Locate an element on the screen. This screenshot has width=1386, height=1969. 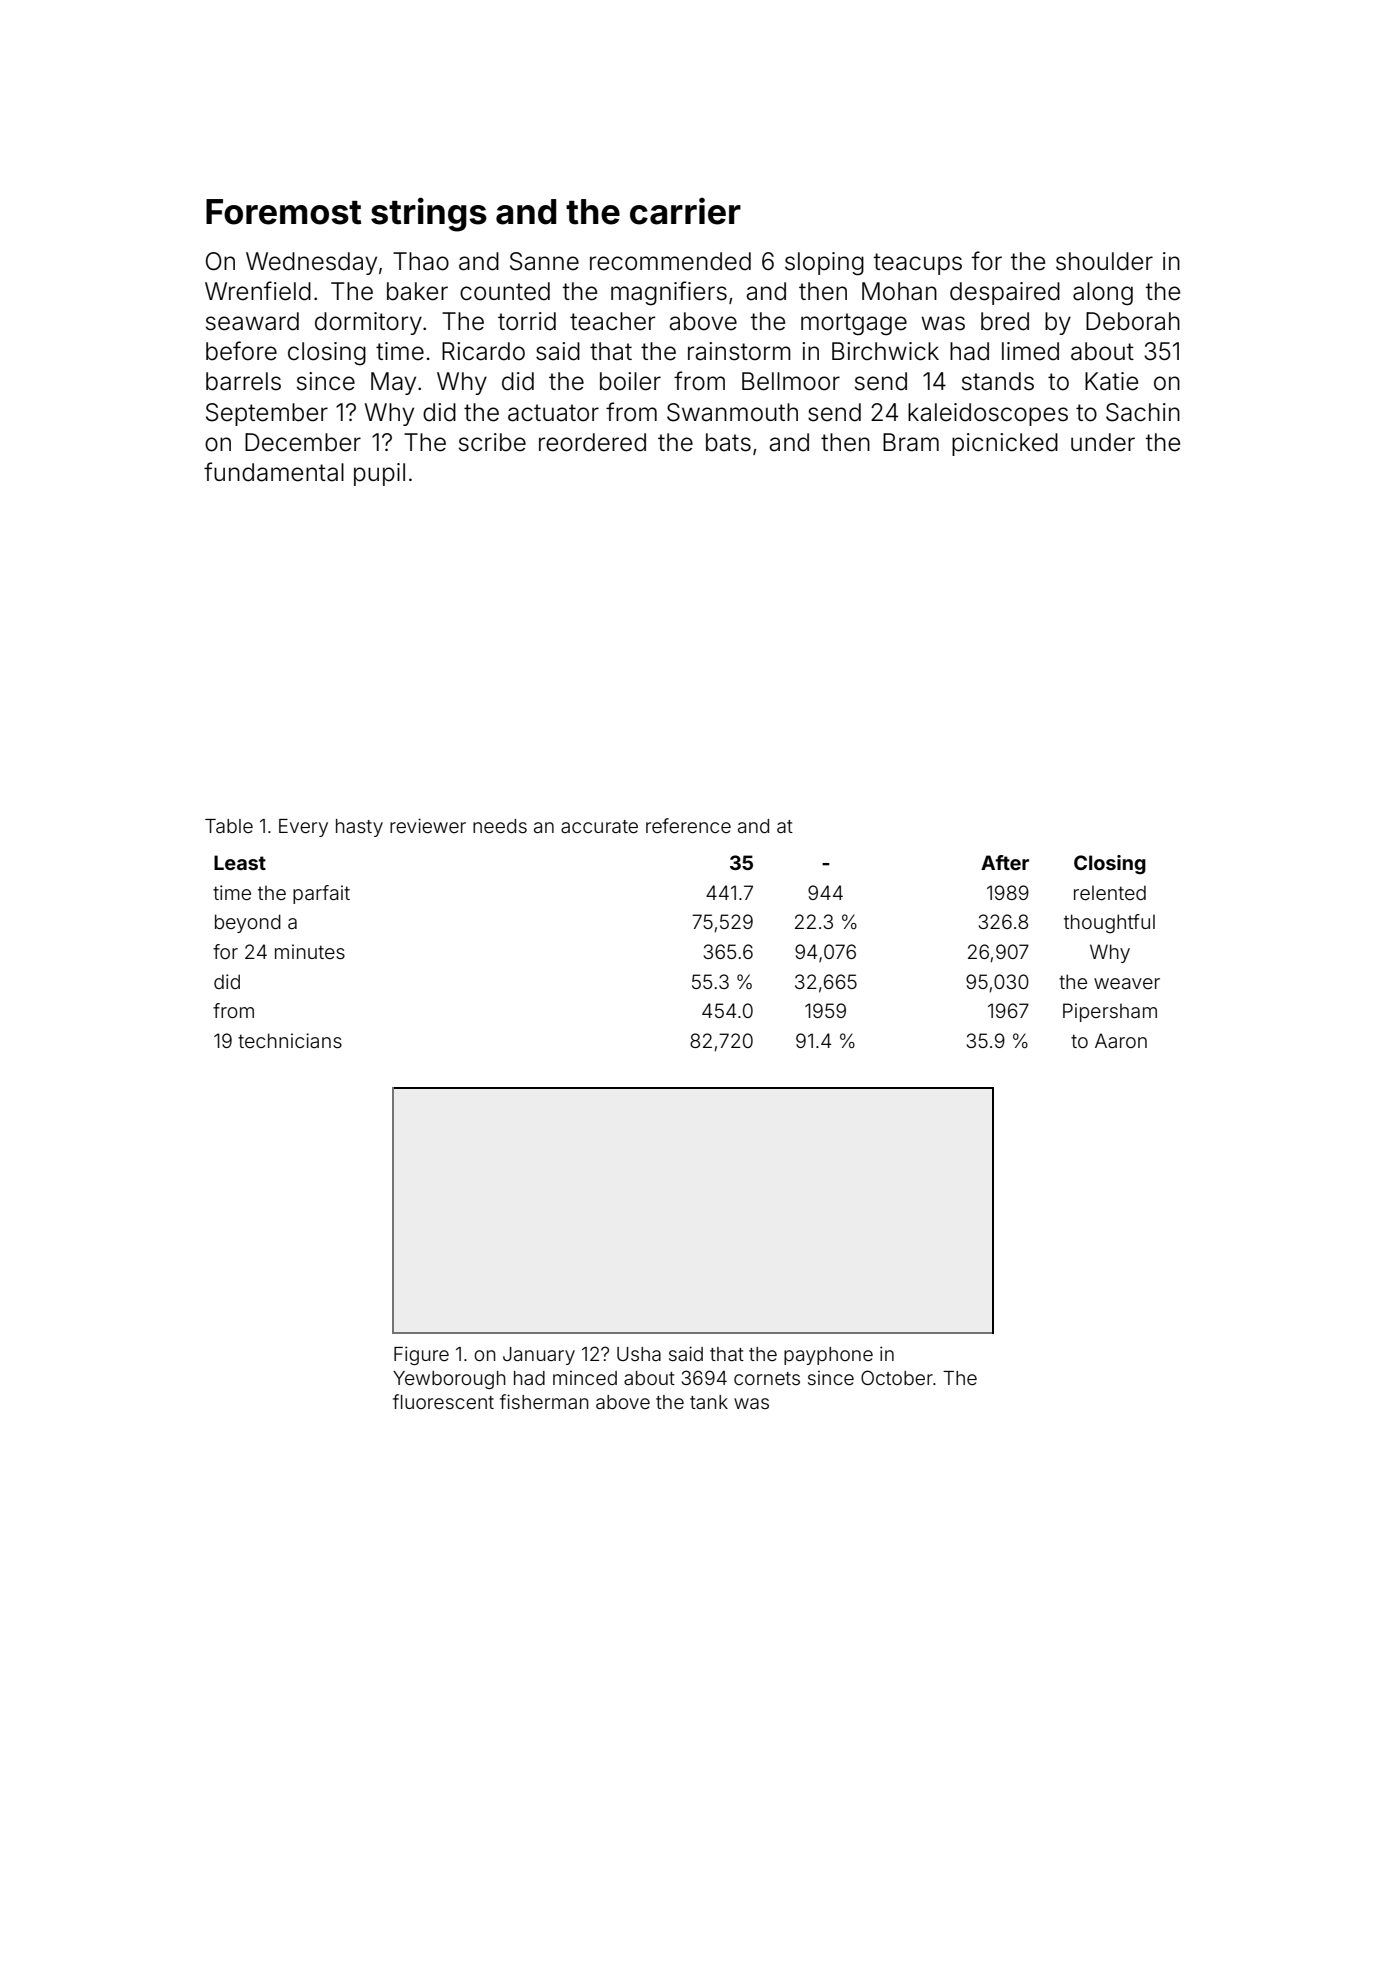
Table is located at coordinates (229, 826).
